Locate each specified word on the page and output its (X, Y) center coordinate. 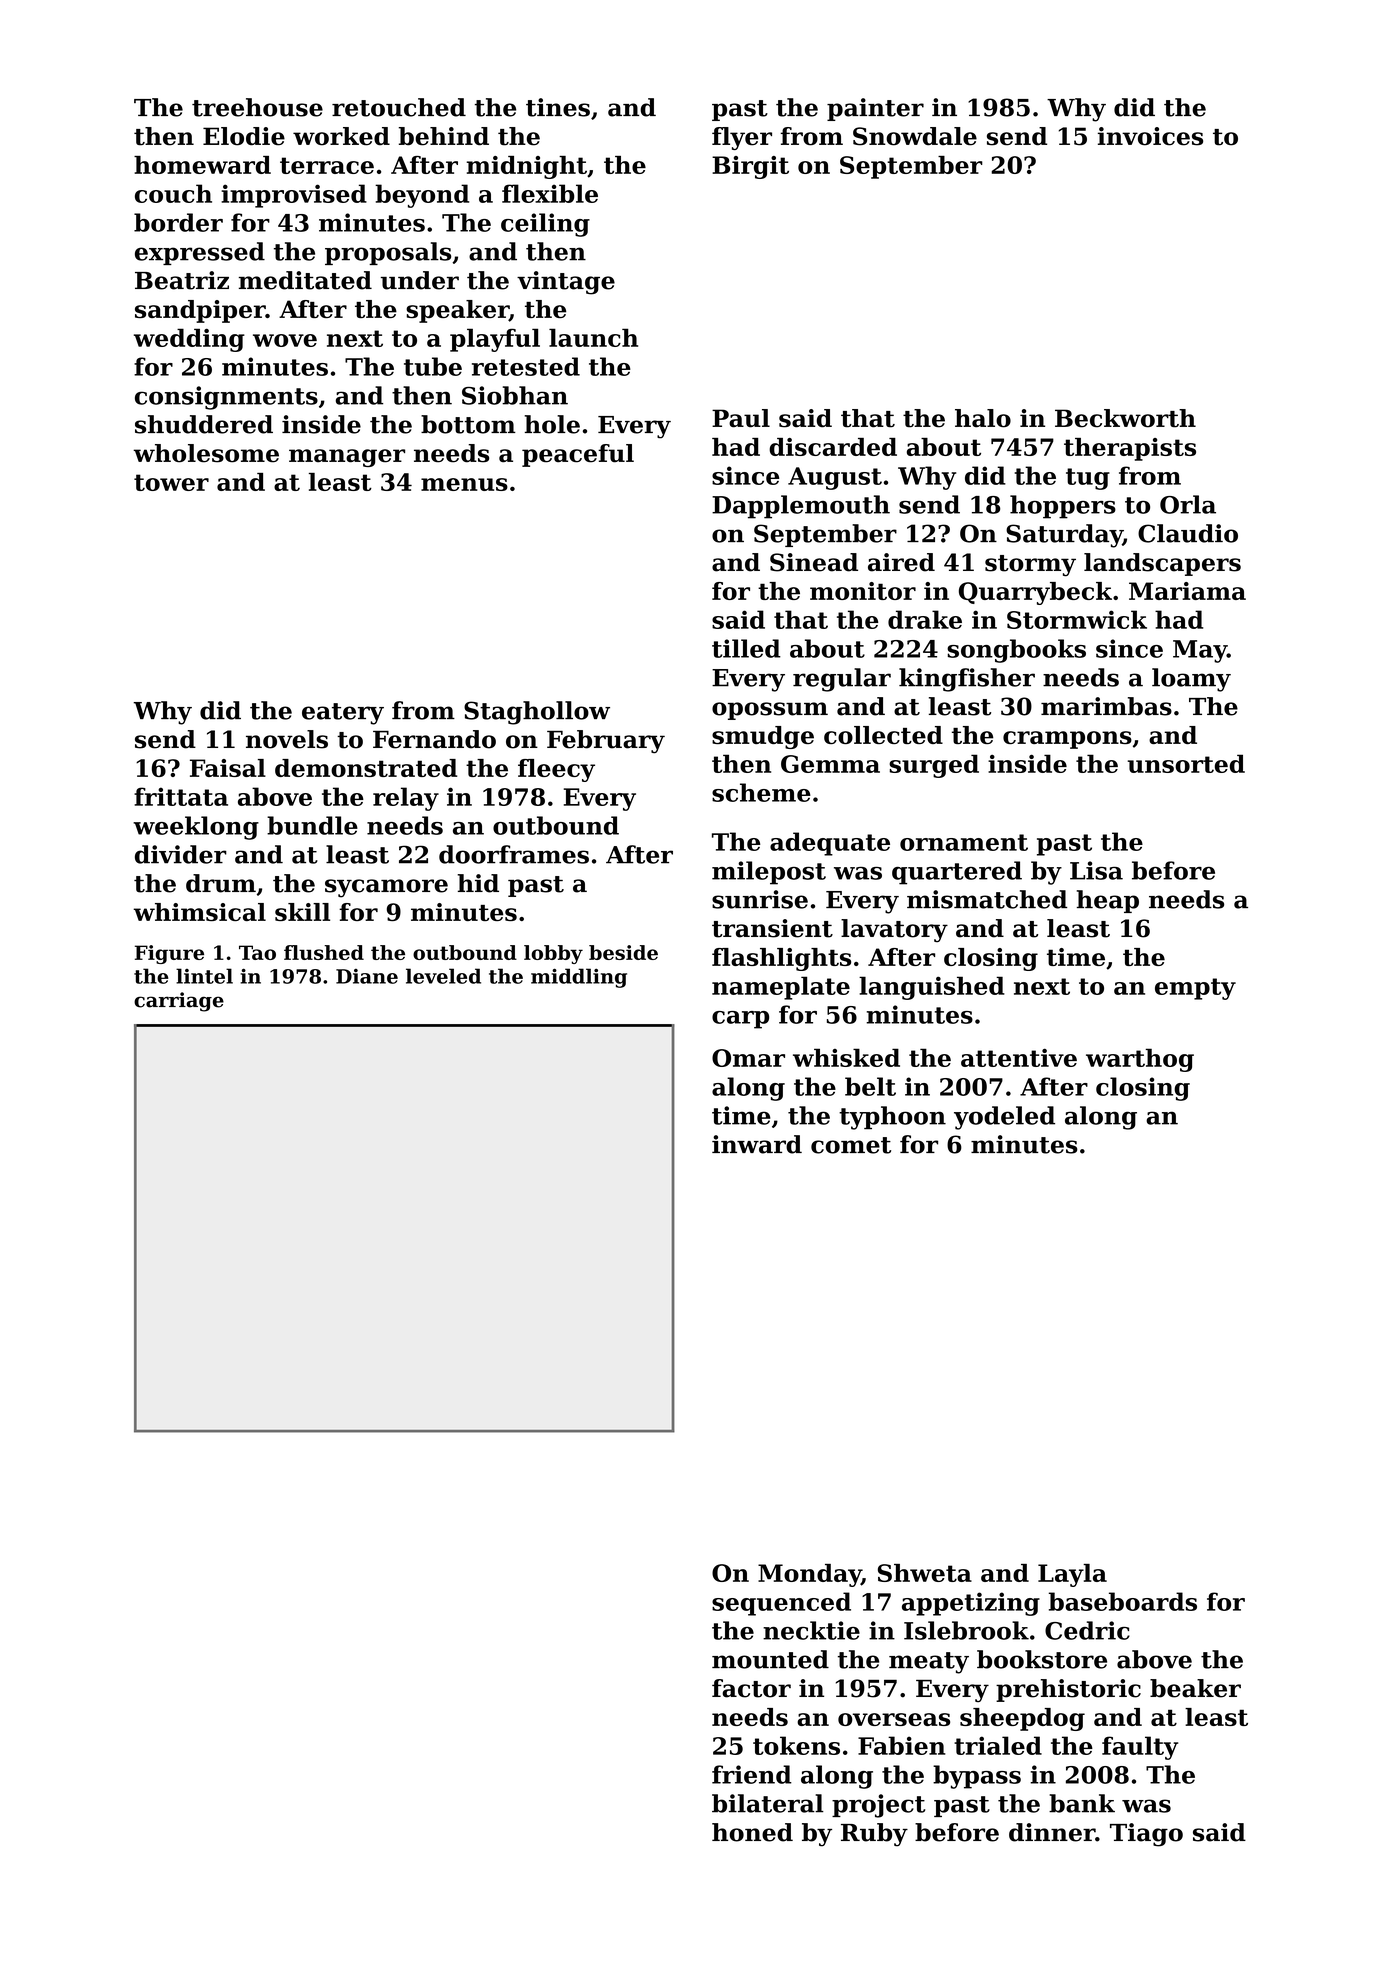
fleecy (556, 770)
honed (752, 1832)
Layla (1072, 1575)
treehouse (257, 107)
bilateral (768, 1803)
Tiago (1146, 1835)
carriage (179, 1002)
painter (875, 109)
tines (558, 107)
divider (181, 854)
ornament (964, 842)
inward (757, 1144)
